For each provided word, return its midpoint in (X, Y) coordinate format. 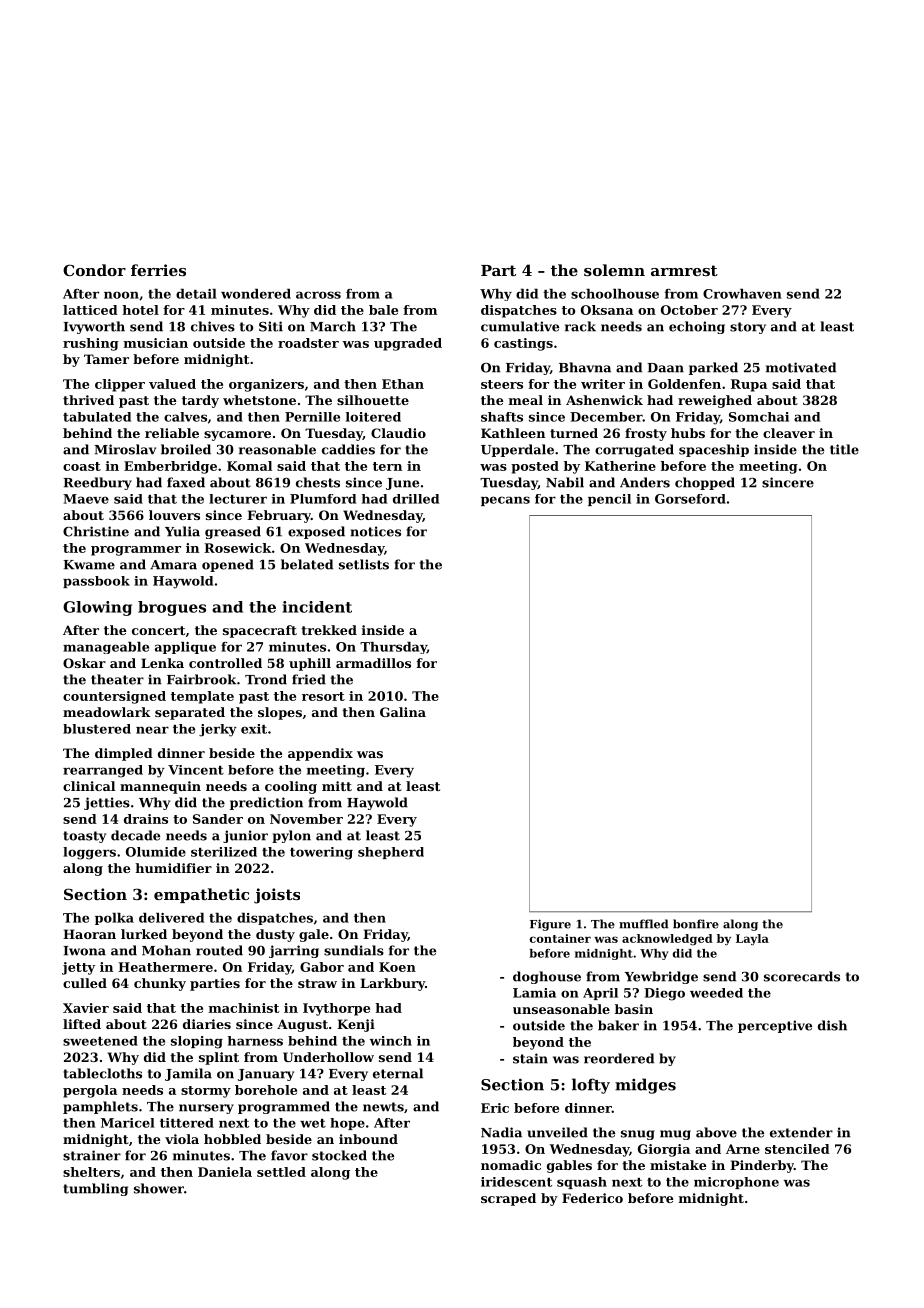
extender (801, 1132)
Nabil (565, 482)
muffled (643, 924)
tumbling (95, 1189)
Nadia (501, 1132)
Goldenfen (684, 384)
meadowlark (107, 712)
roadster (308, 343)
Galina (403, 712)
